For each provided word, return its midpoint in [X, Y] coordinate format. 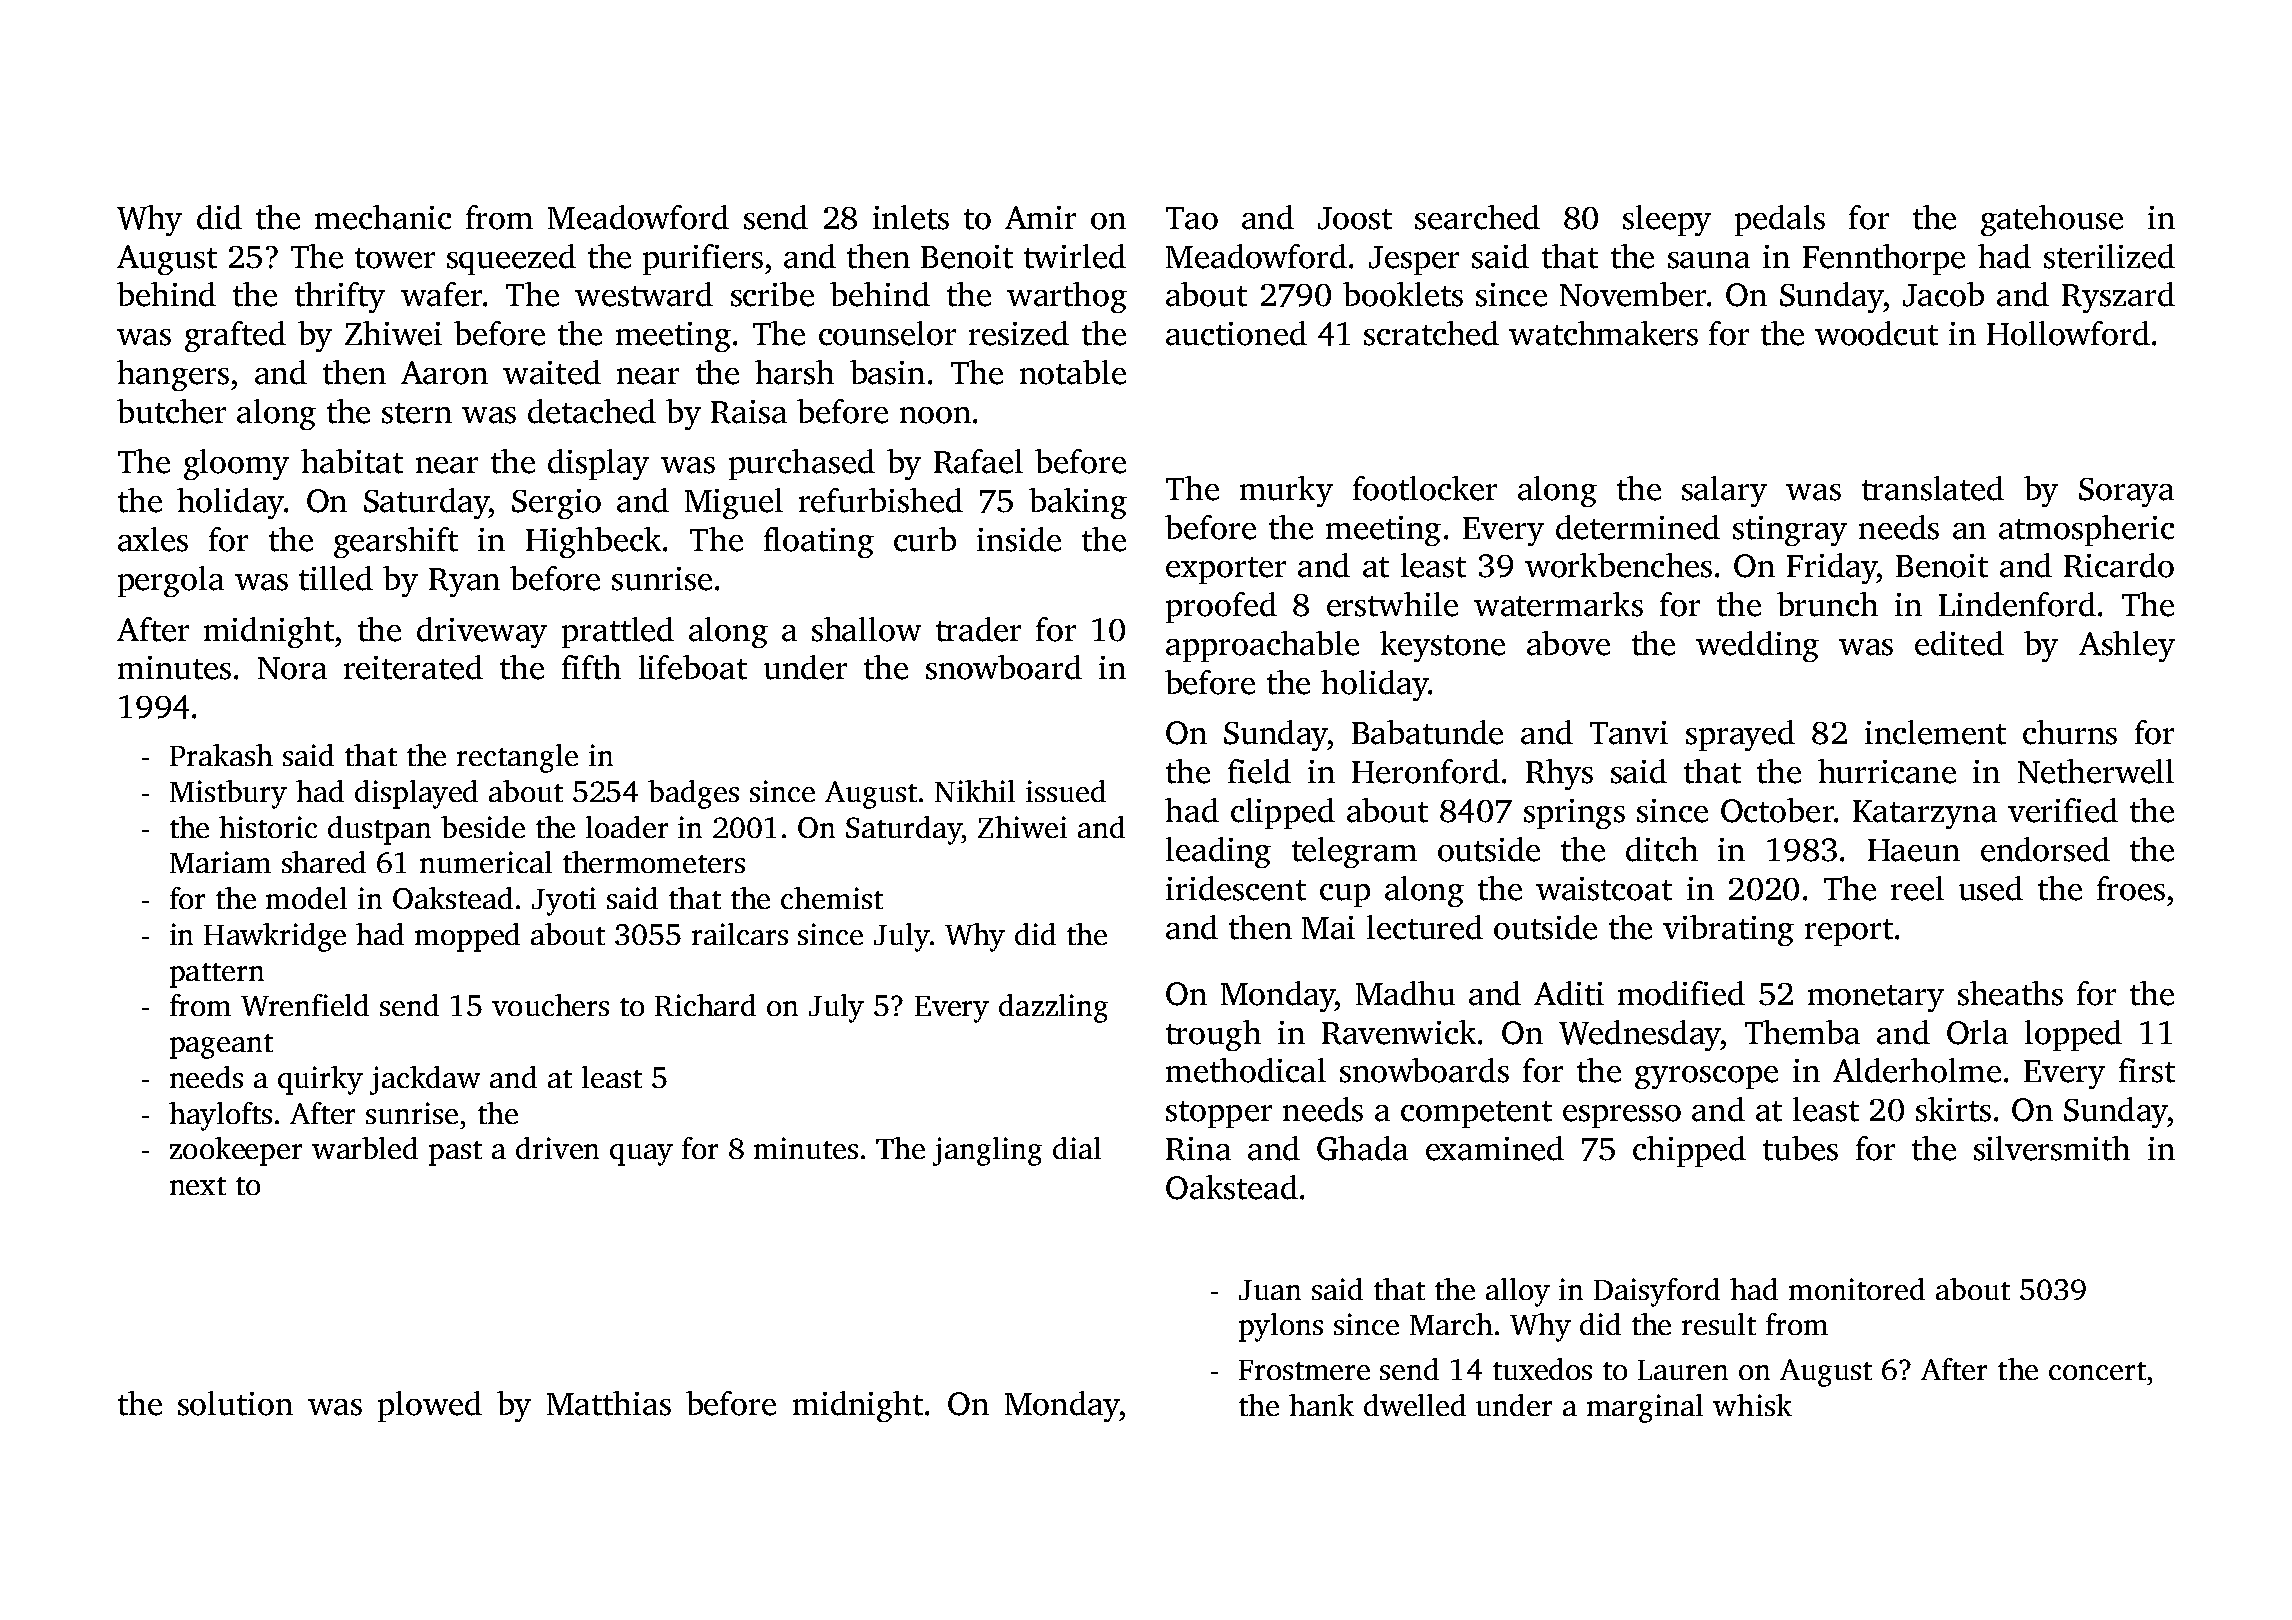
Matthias [609, 1403]
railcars [740, 934]
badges [693, 794]
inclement [1935, 732]
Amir [1040, 217]
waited [552, 372]
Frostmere [1304, 1370]
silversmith [2052, 1148]
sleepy [1667, 220]
